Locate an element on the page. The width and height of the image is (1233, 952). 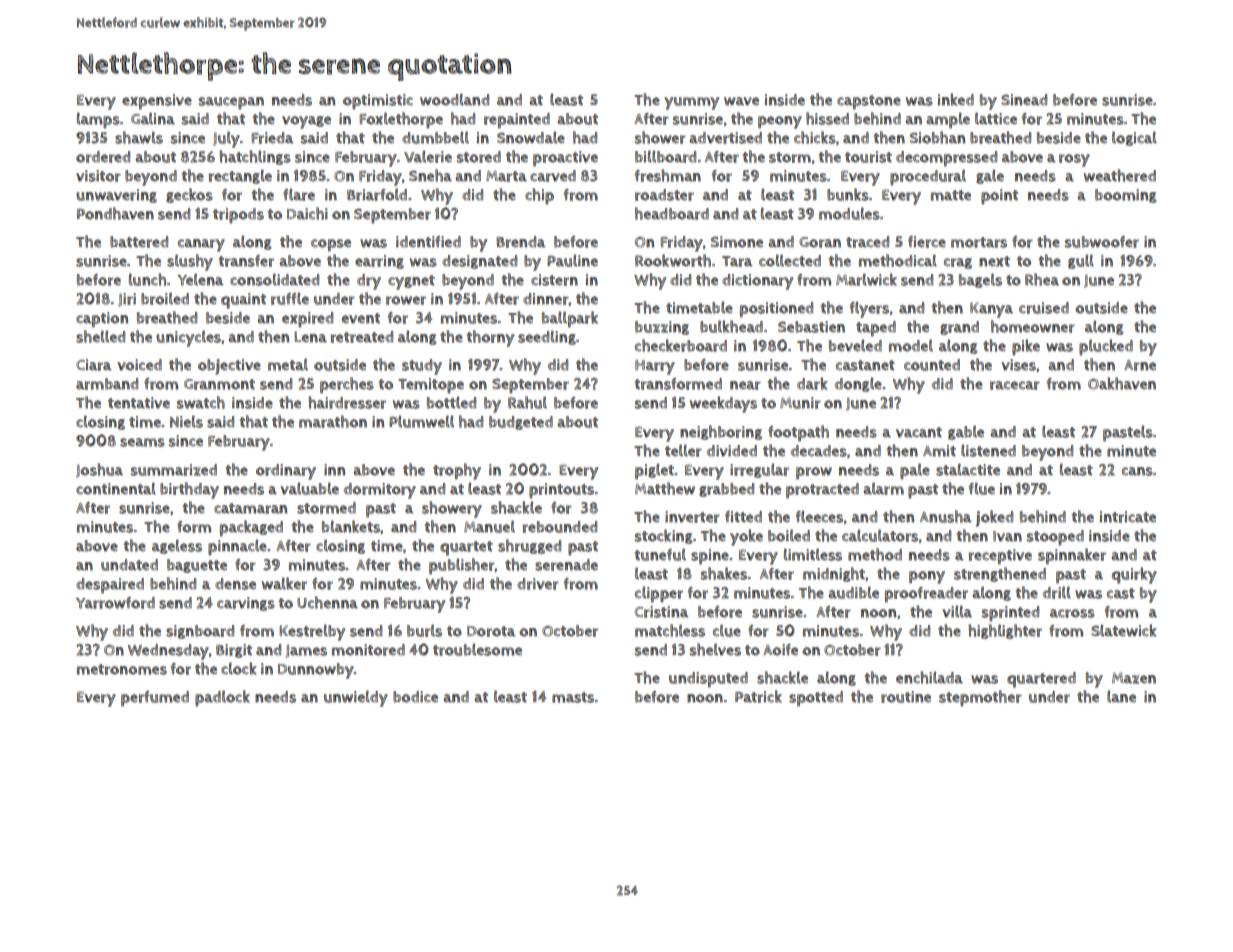
seams is located at coordinates (142, 442).
